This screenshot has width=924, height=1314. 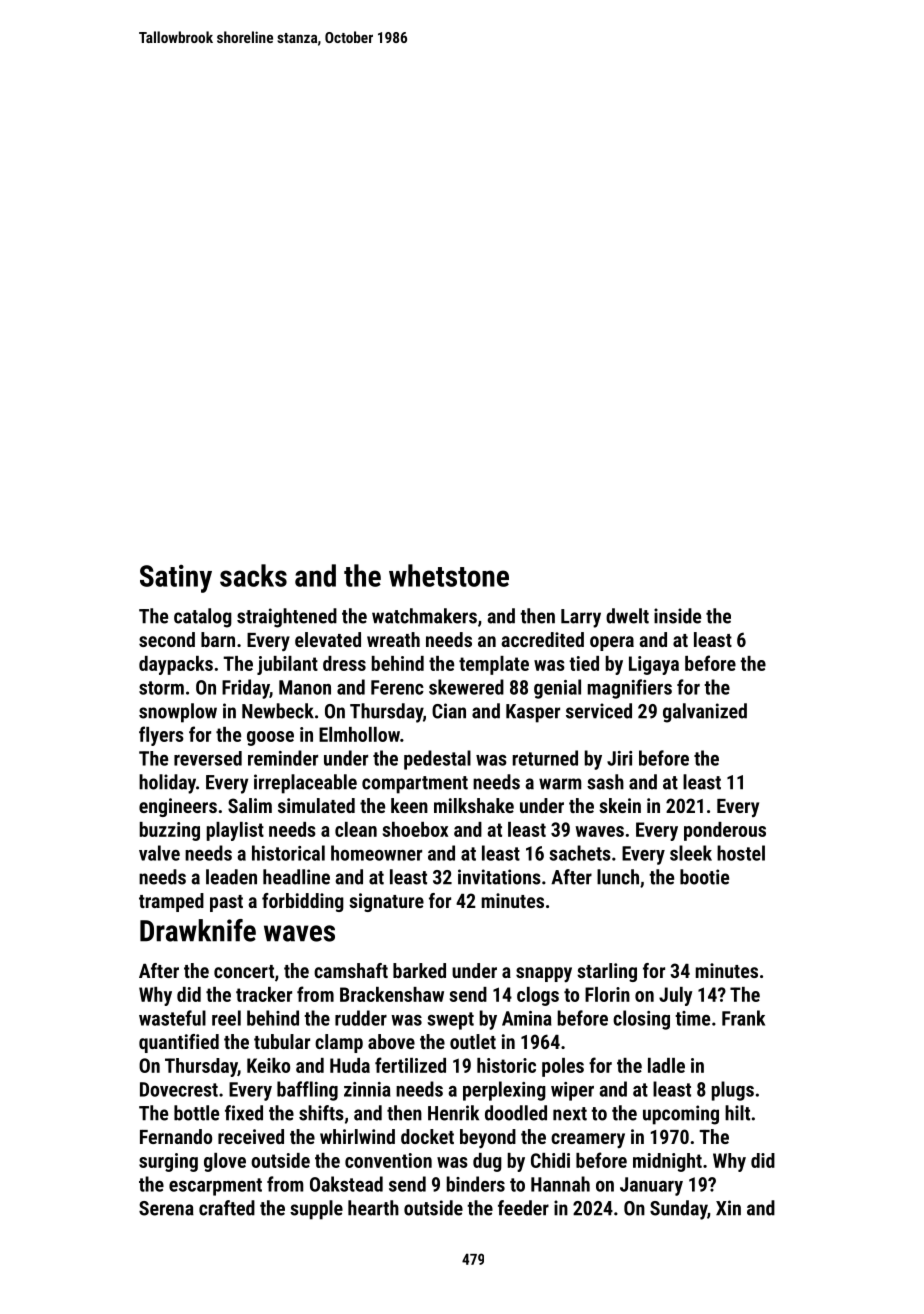 What do you see at coordinates (449, 711) in the screenshot?
I see `Cian` at bounding box center [449, 711].
